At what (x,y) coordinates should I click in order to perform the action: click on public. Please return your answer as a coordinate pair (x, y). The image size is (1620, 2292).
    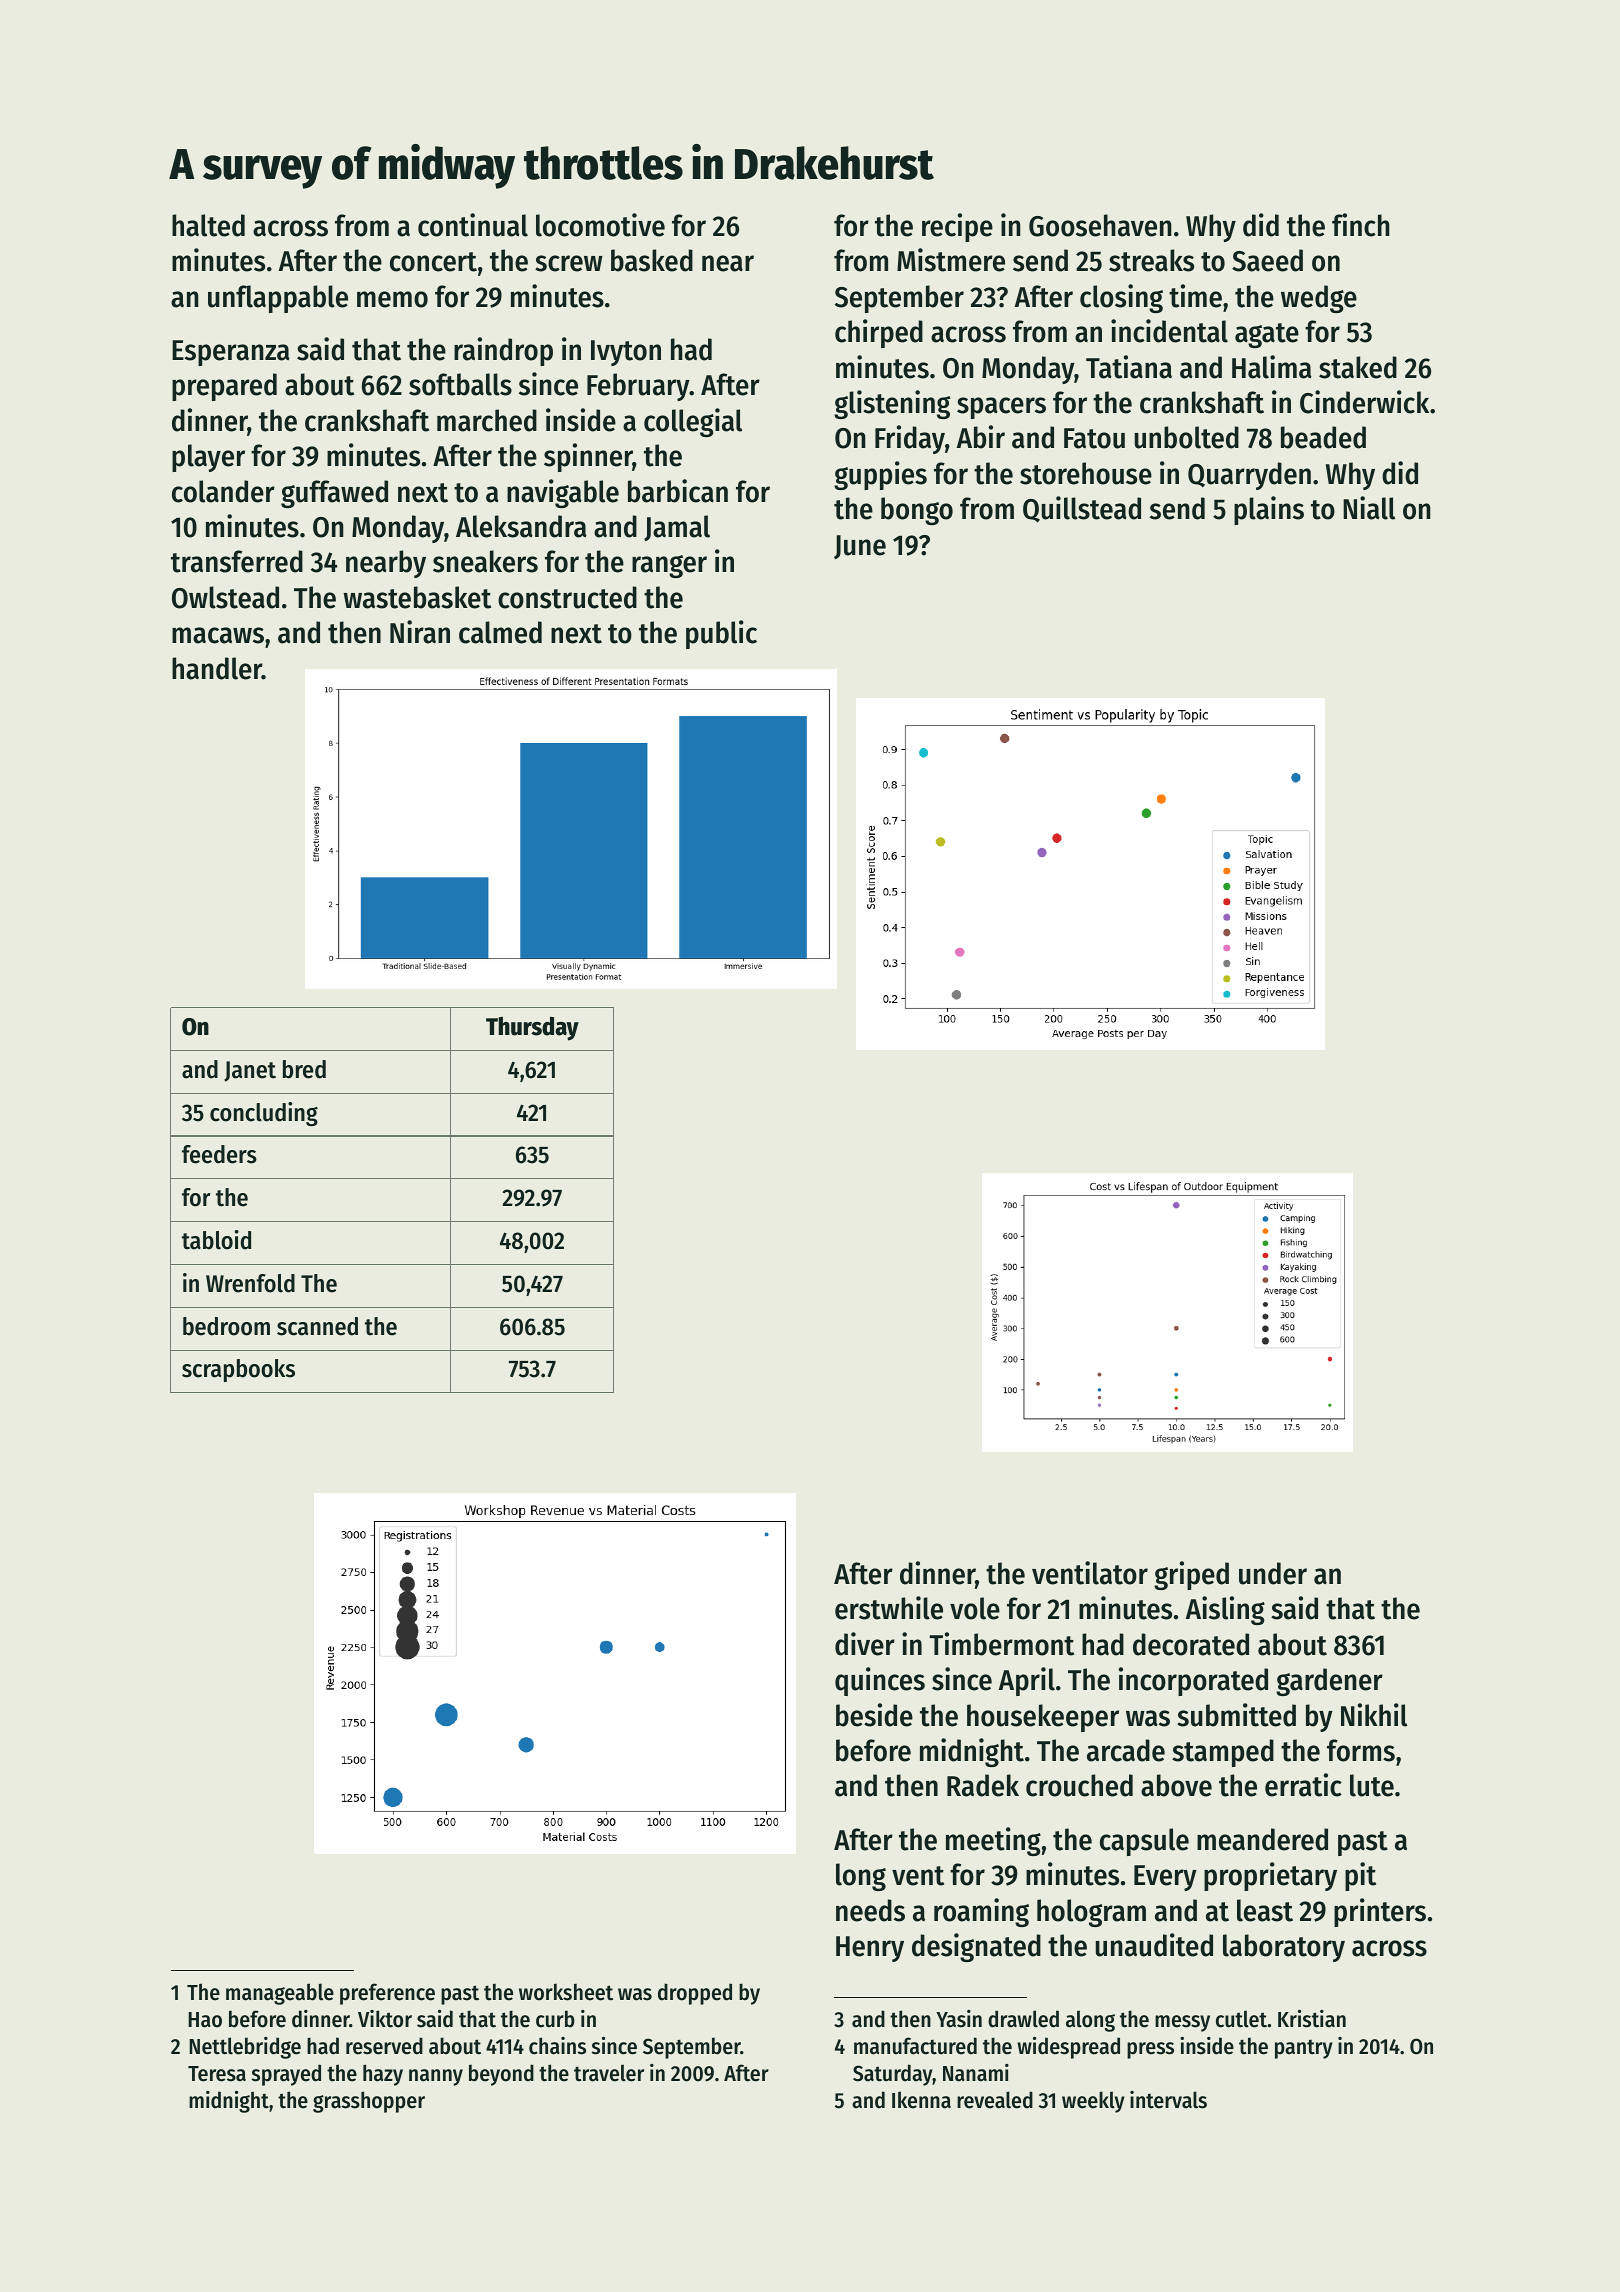
    Looking at the image, I should click on (721, 634).
